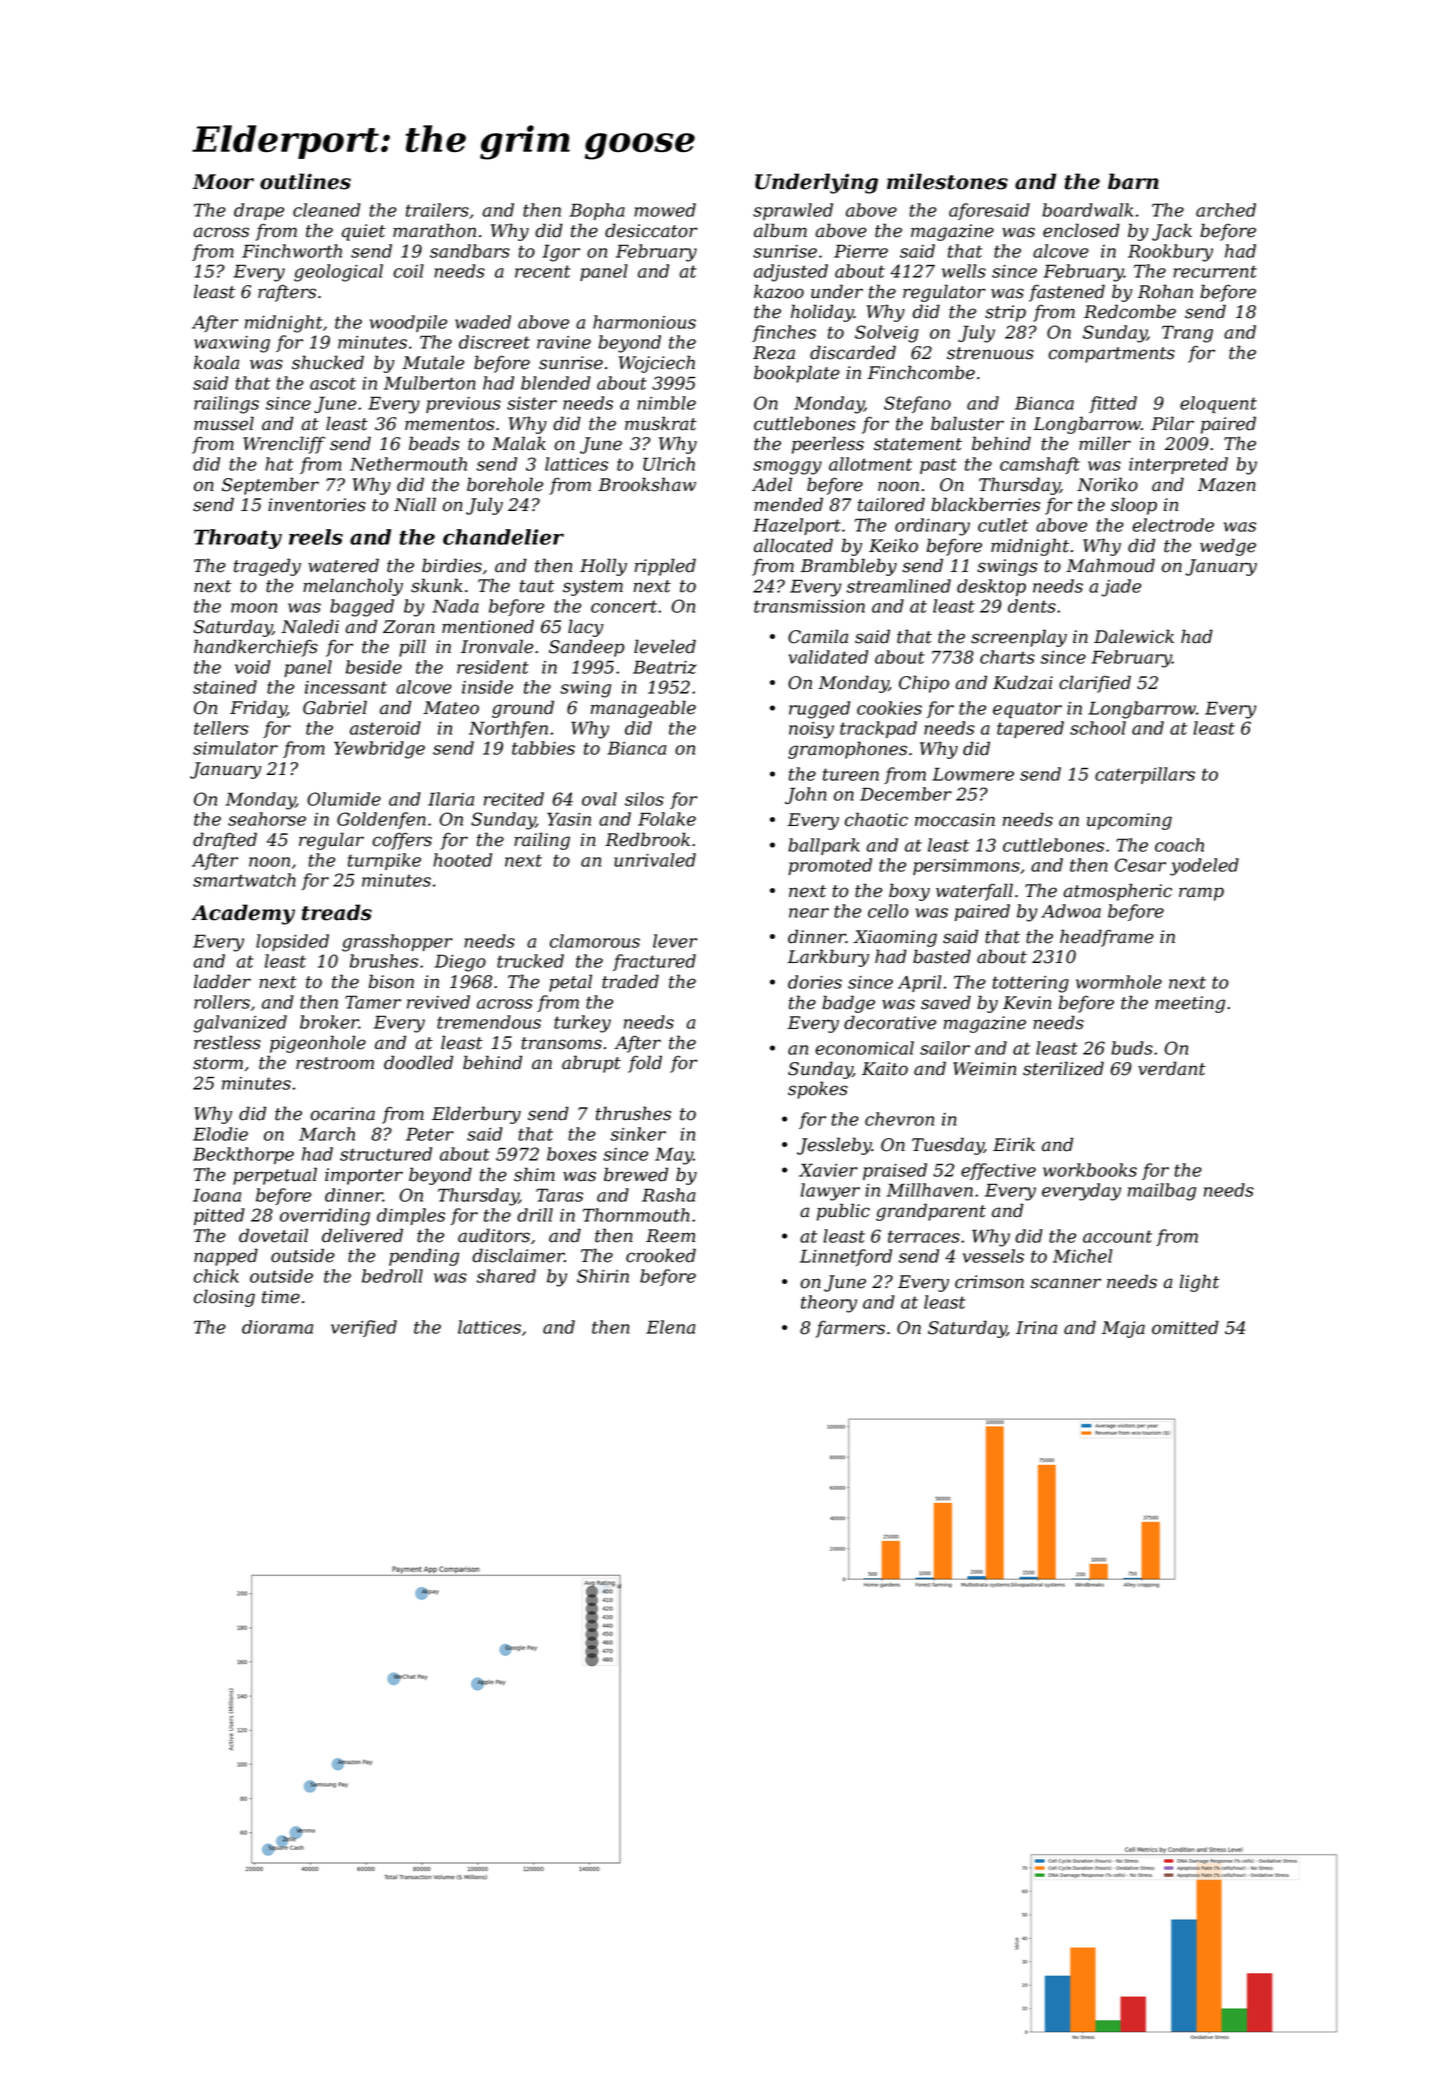 The height and width of the page is (2100, 1450). Describe the element at coordinates (460, 963) in the page. I see `Diego` at that location.
